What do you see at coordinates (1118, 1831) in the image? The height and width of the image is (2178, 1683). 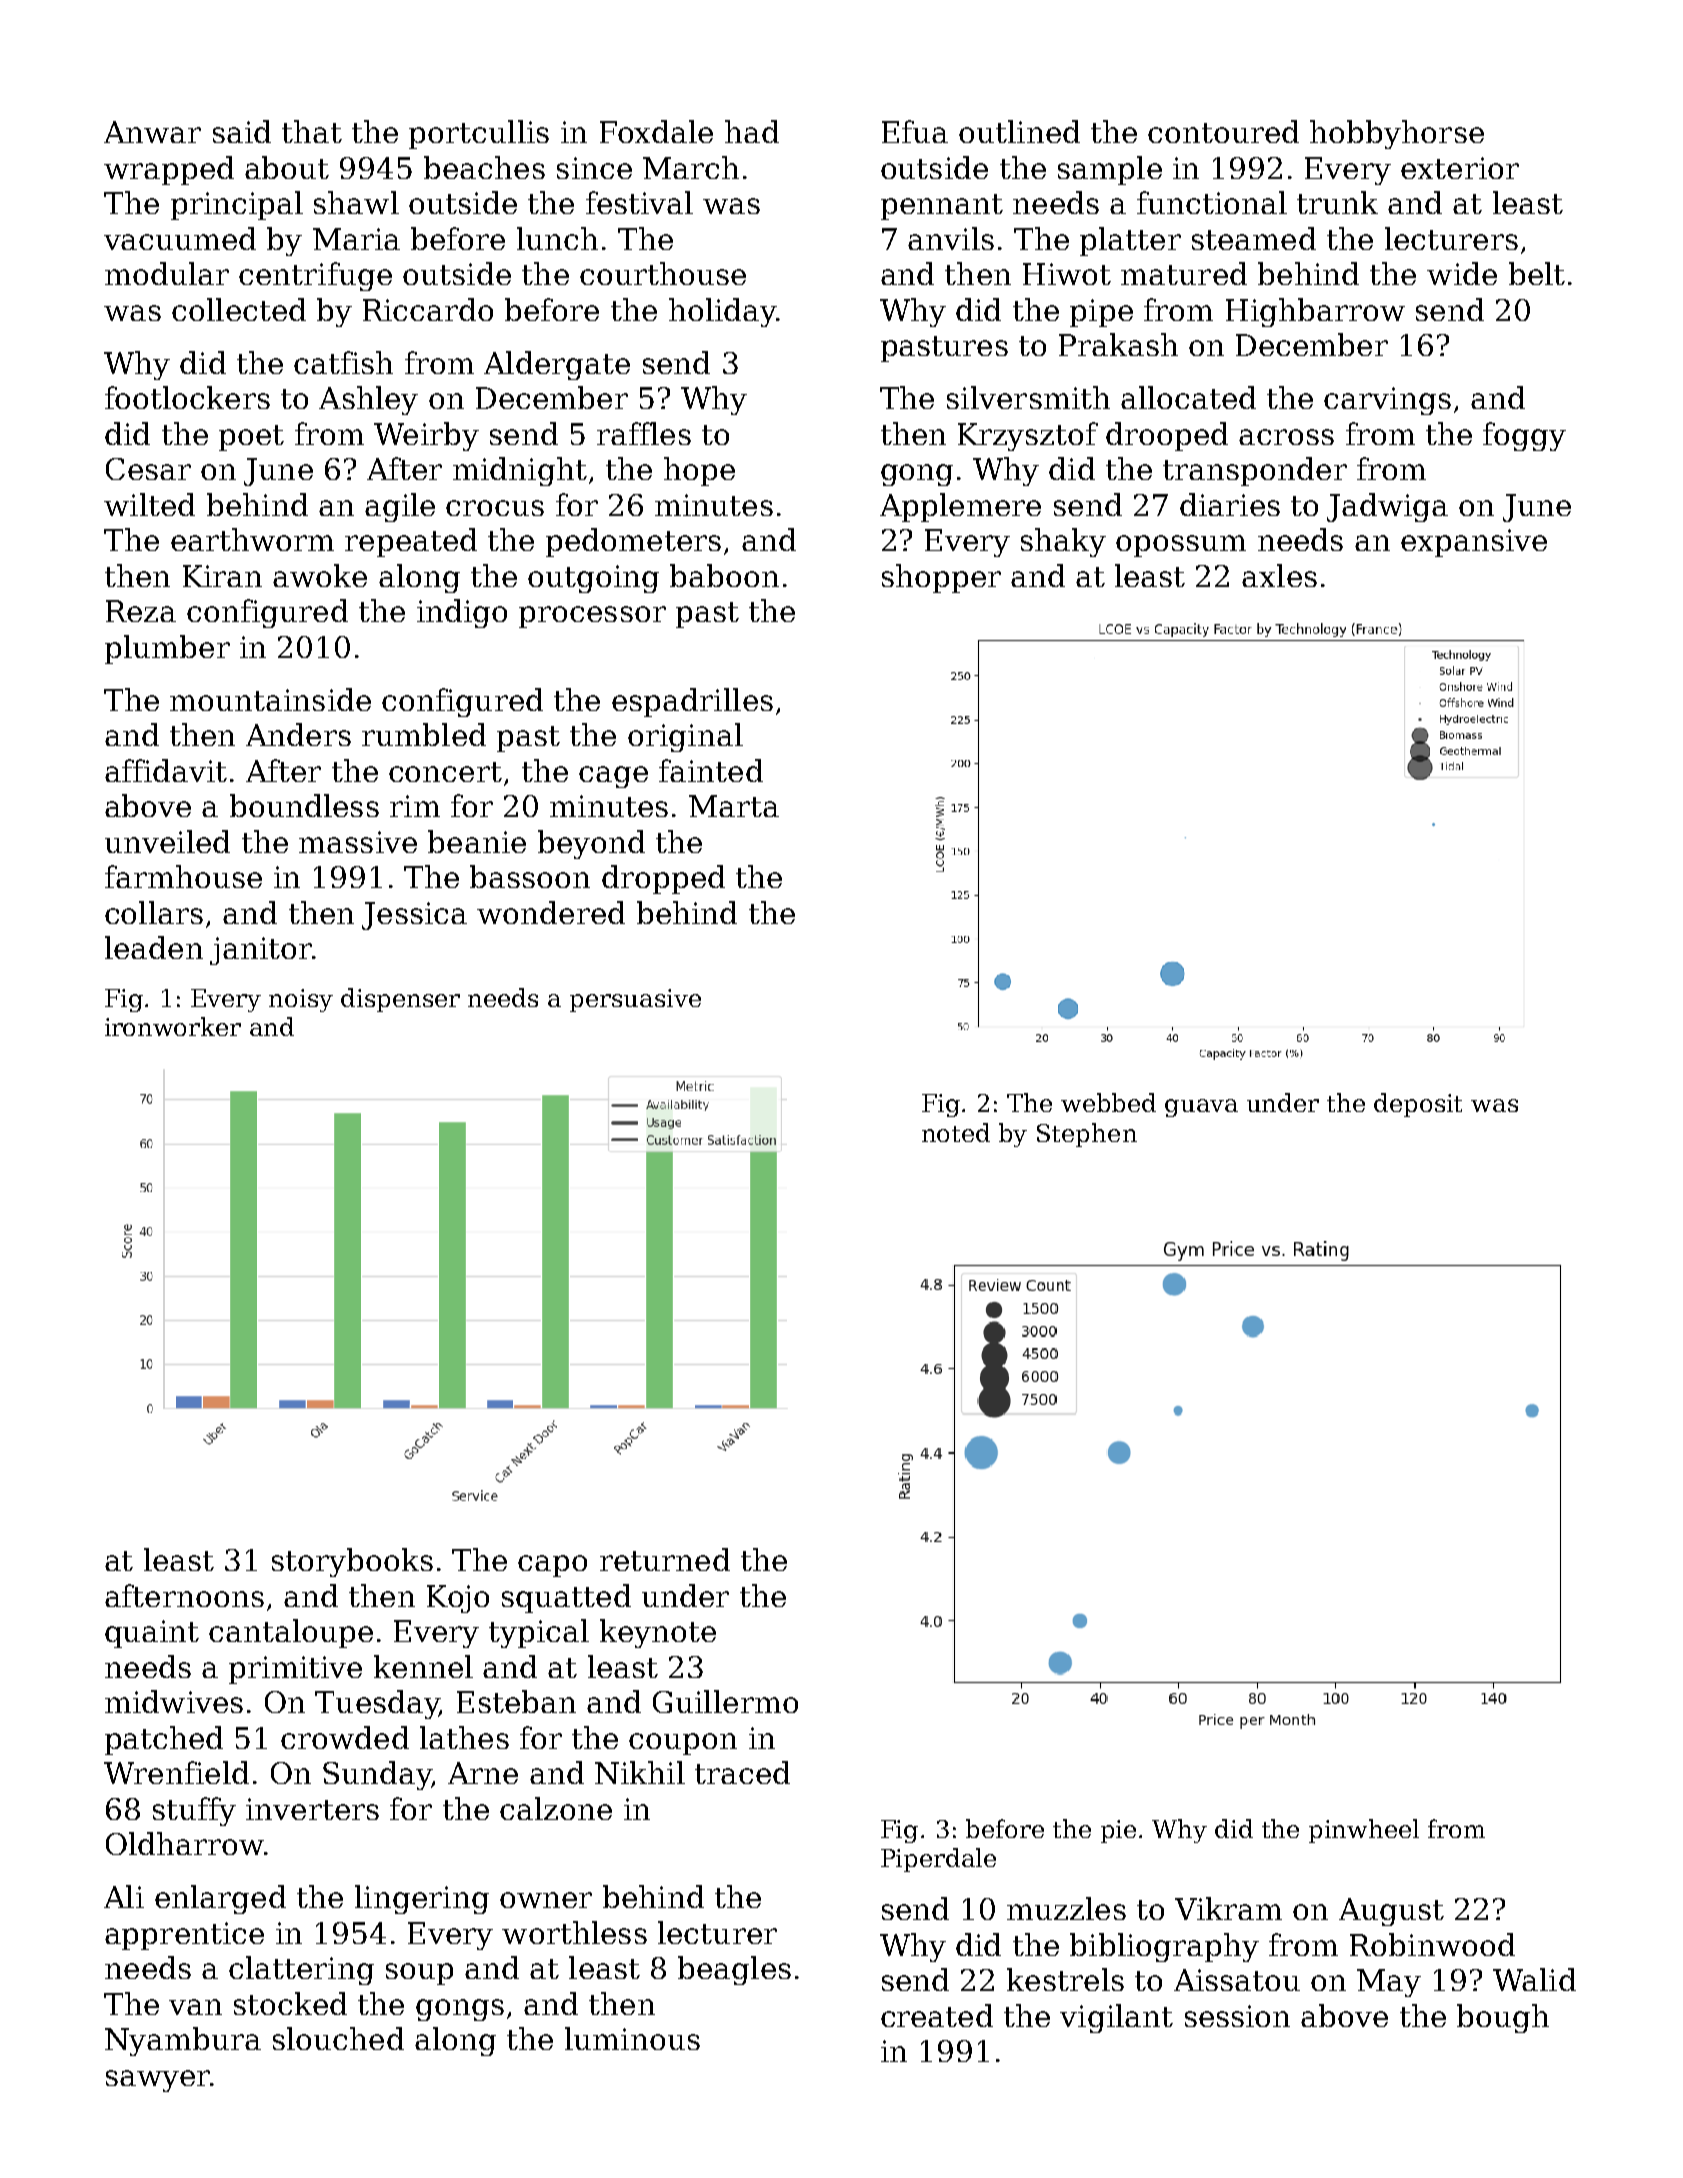 I see `pie` at bounding box center [1118, 1831].
